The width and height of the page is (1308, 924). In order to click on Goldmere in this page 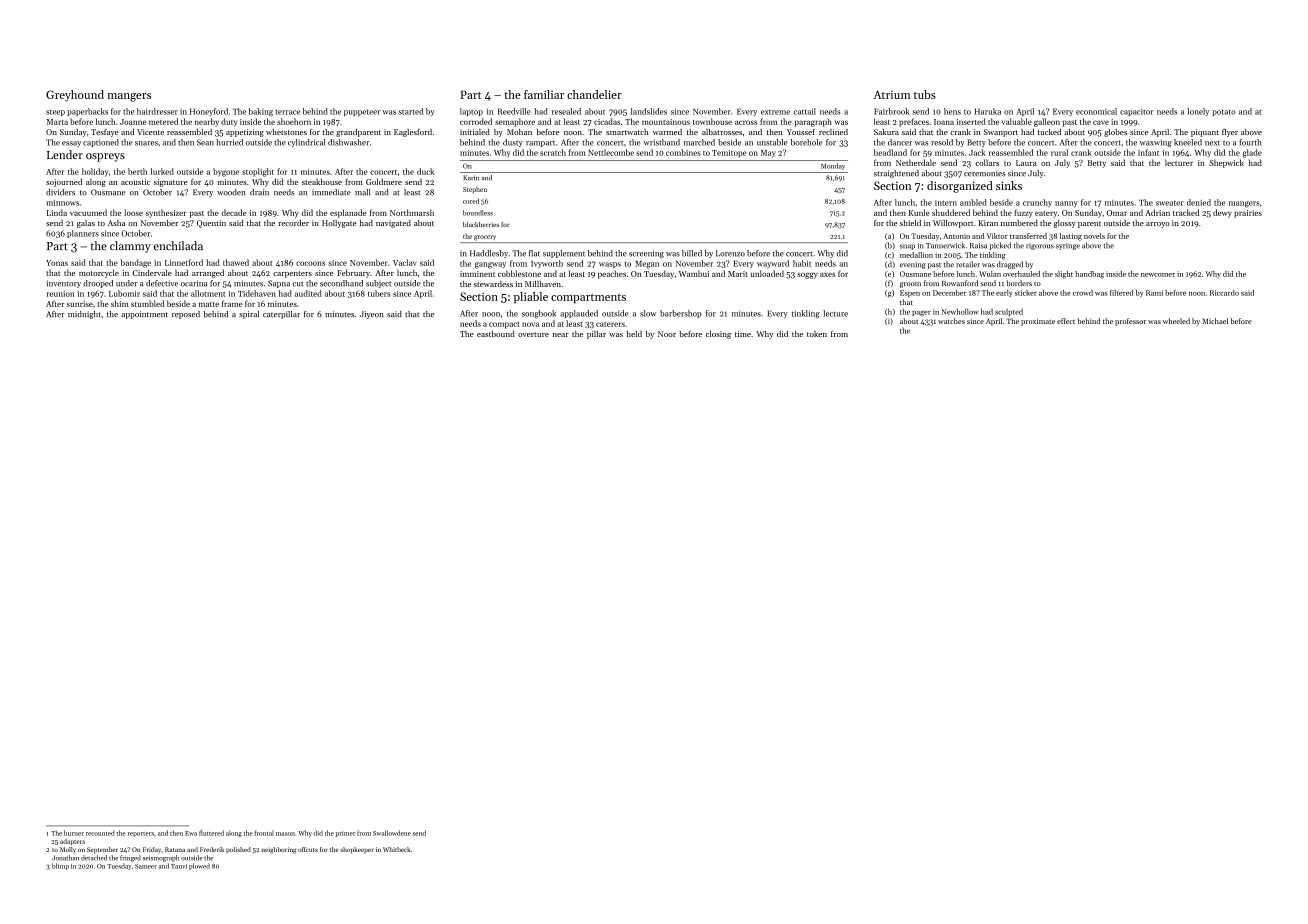, I will do `click(384, 181)`.
